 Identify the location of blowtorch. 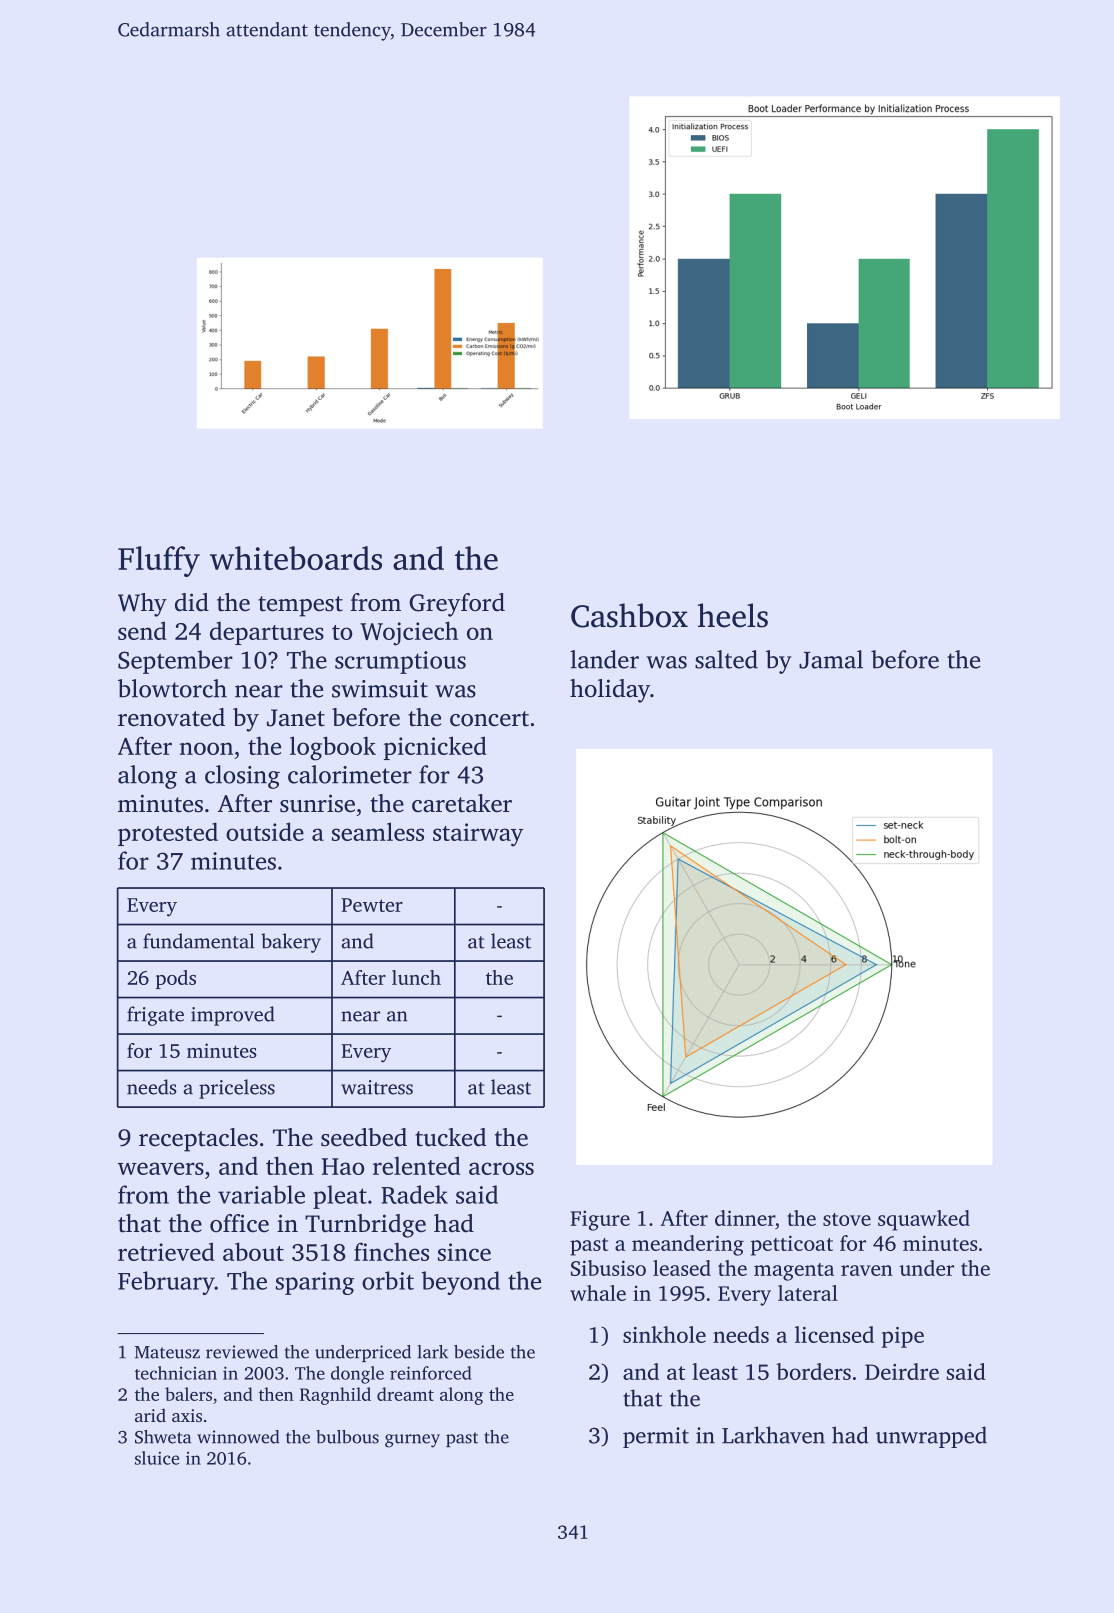
(172, 688).
